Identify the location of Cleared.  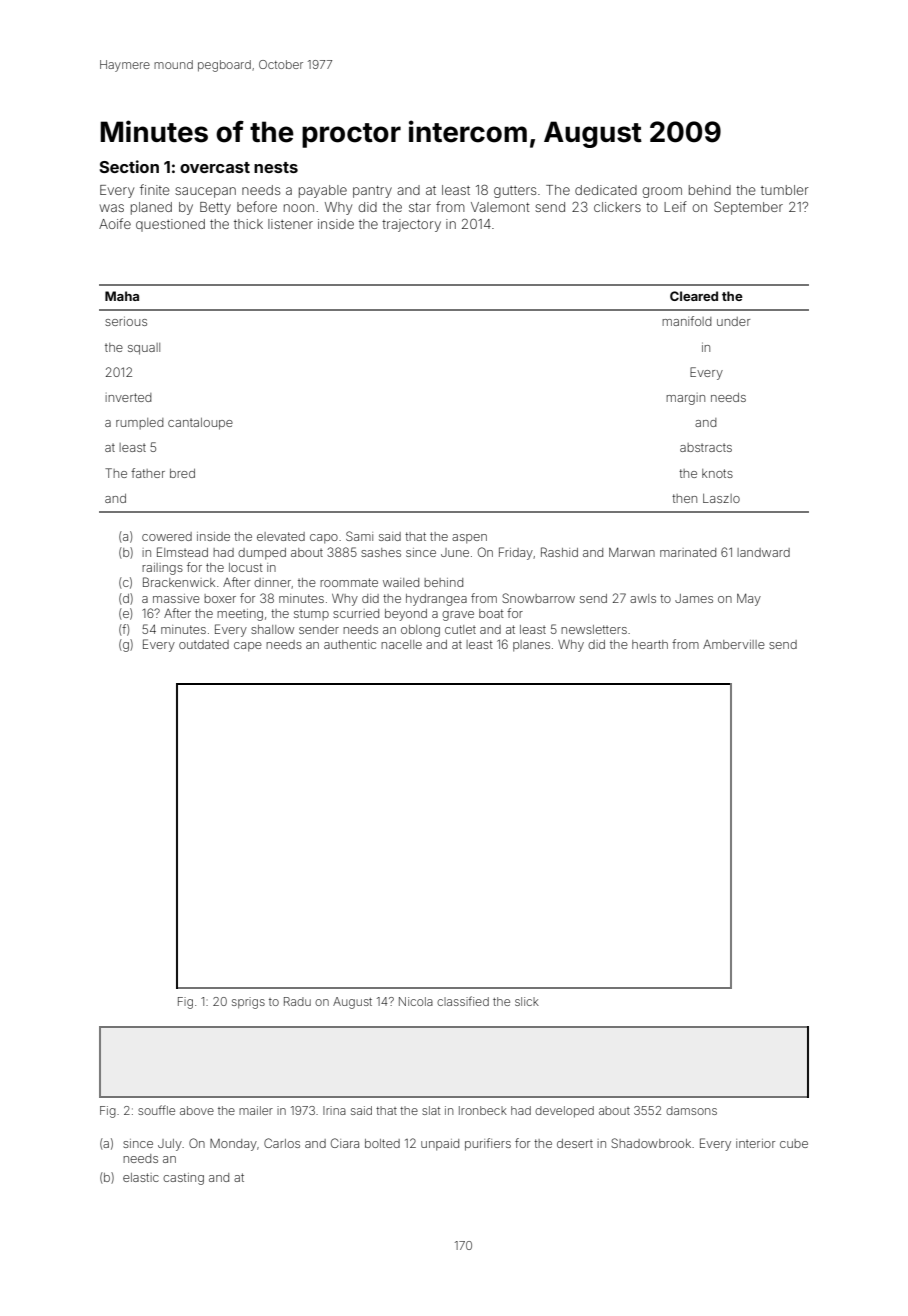
(694, 296).
